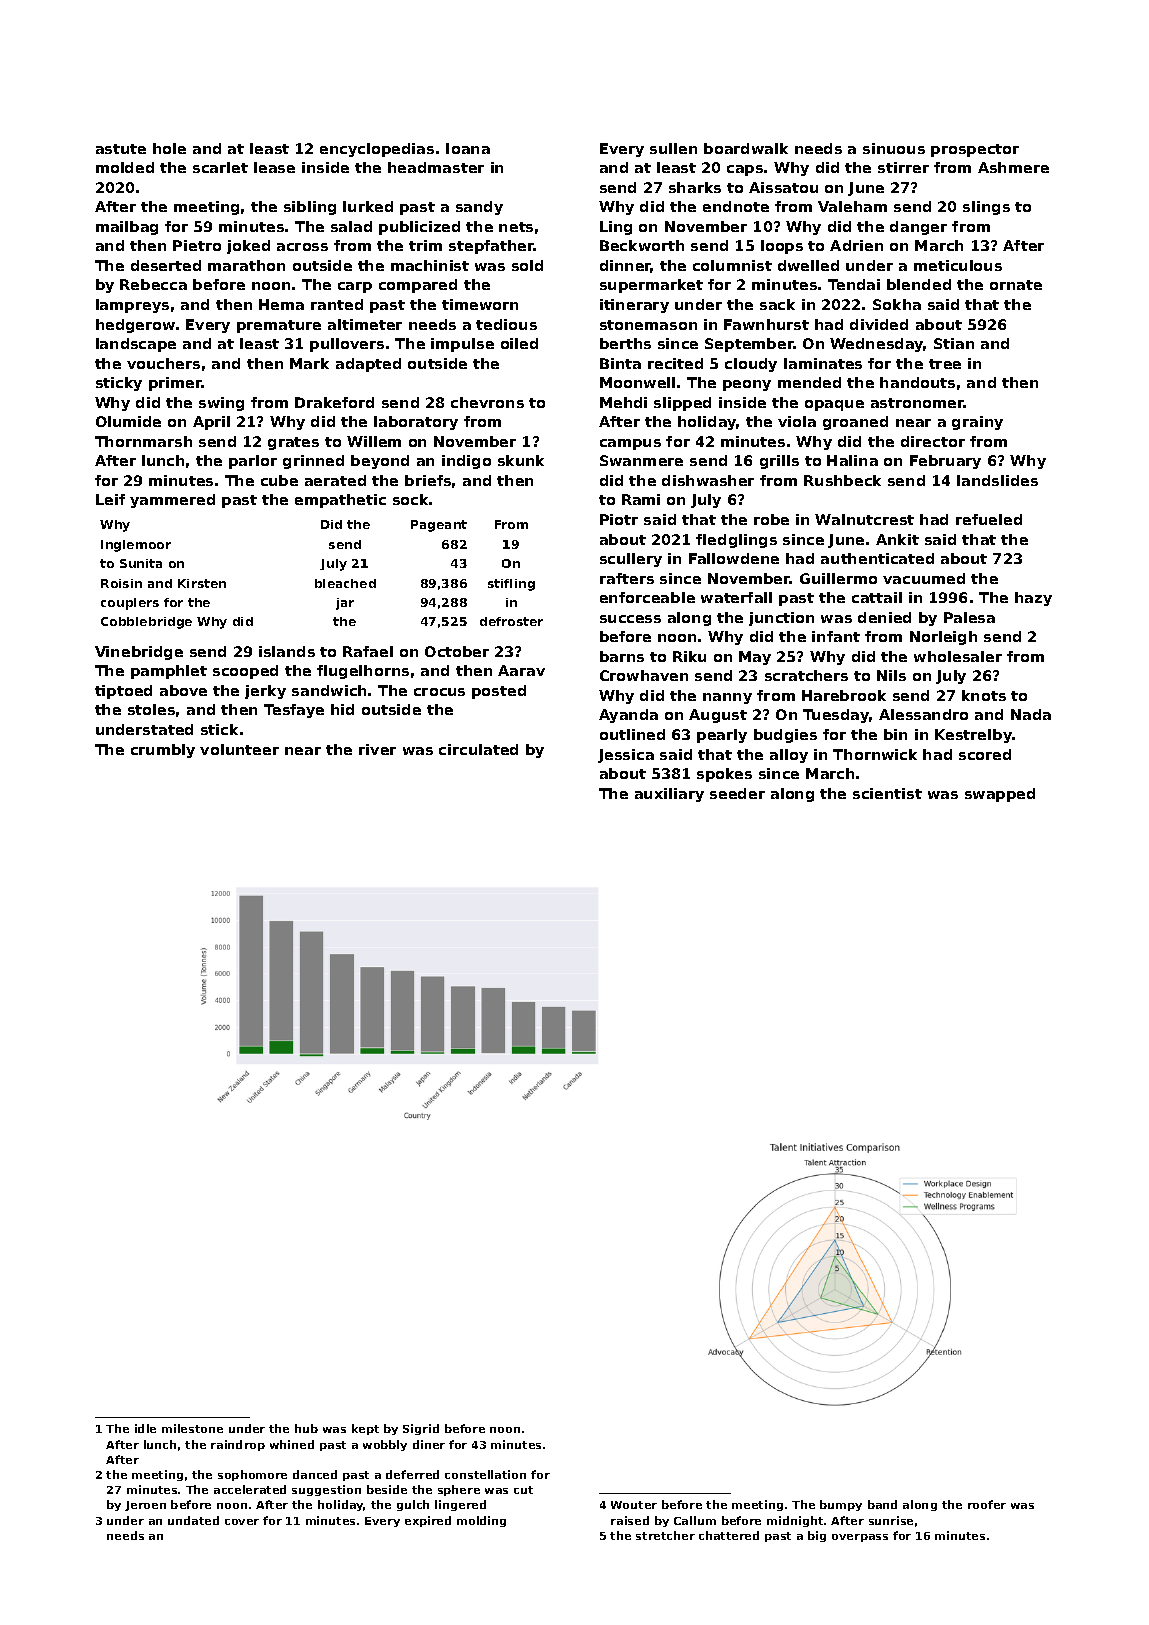 Image resolution: width=1149 pixels, height=1625 pixels. Describe the element at coordinates (1016, 285) in the screenshot. I see `ornate` at that location.
